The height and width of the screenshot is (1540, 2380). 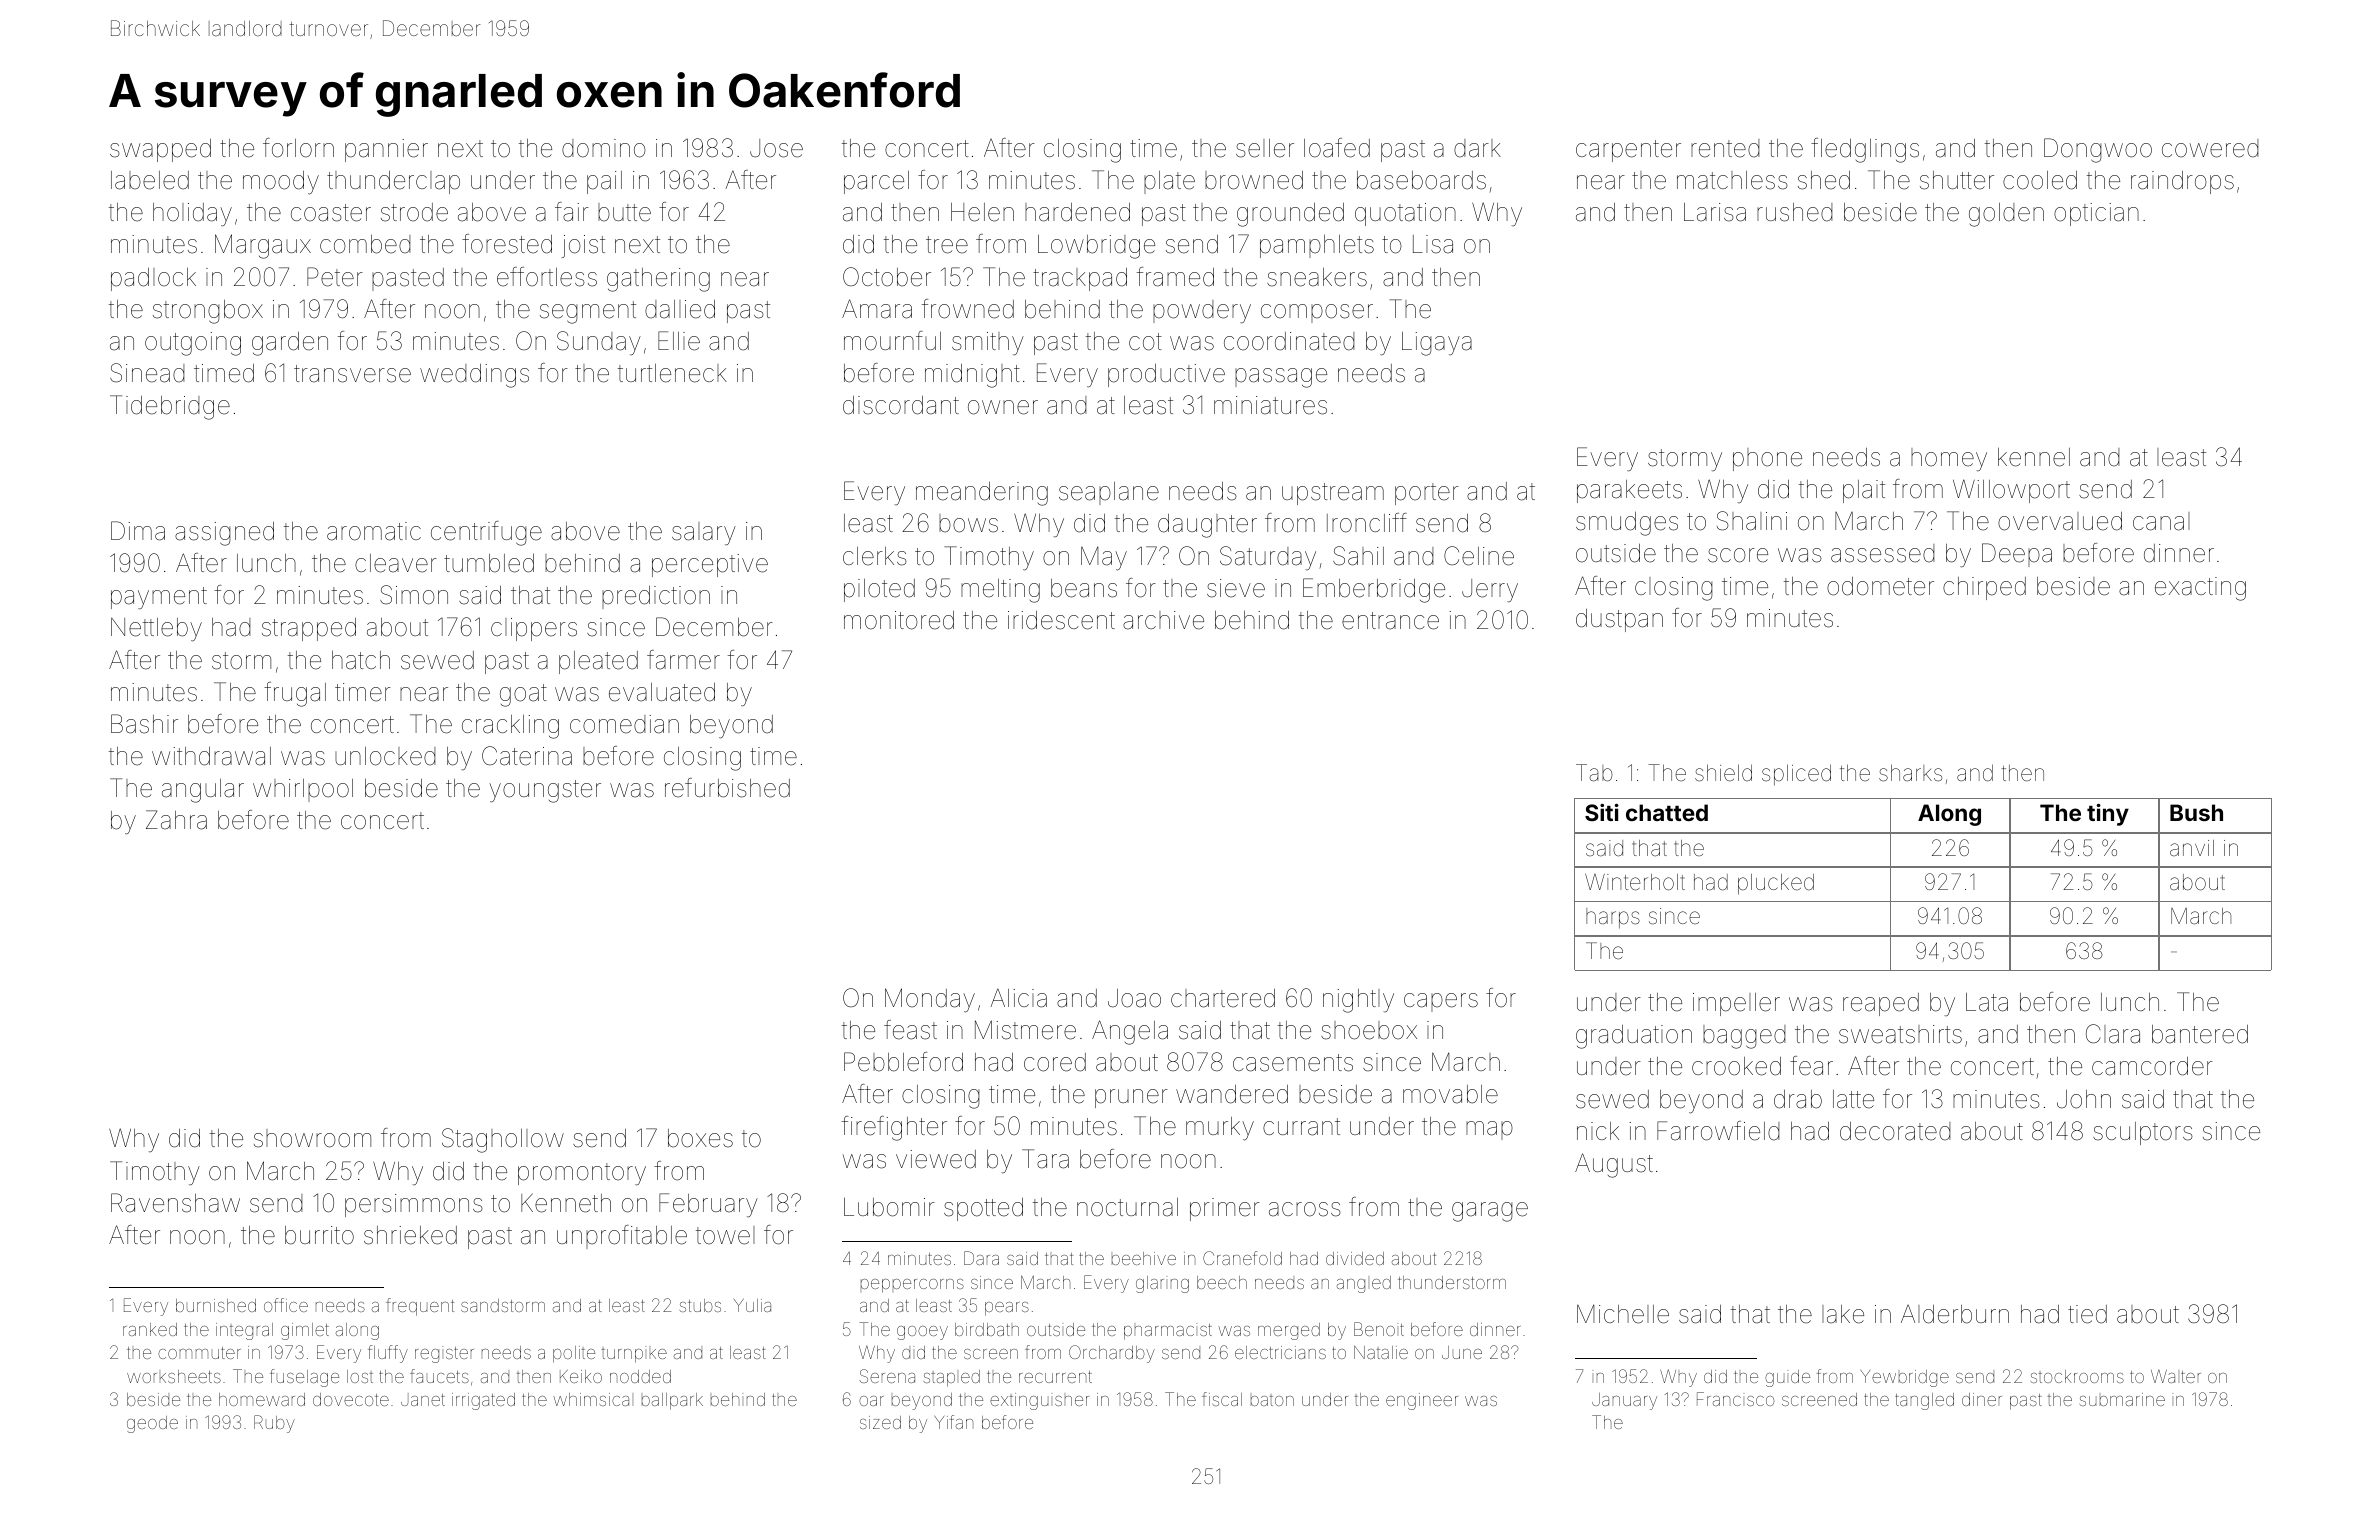 What do you see at coordinates (274, 1424) in the screenshot?
I see `Ruby` at bounding box center [274, 1424].
